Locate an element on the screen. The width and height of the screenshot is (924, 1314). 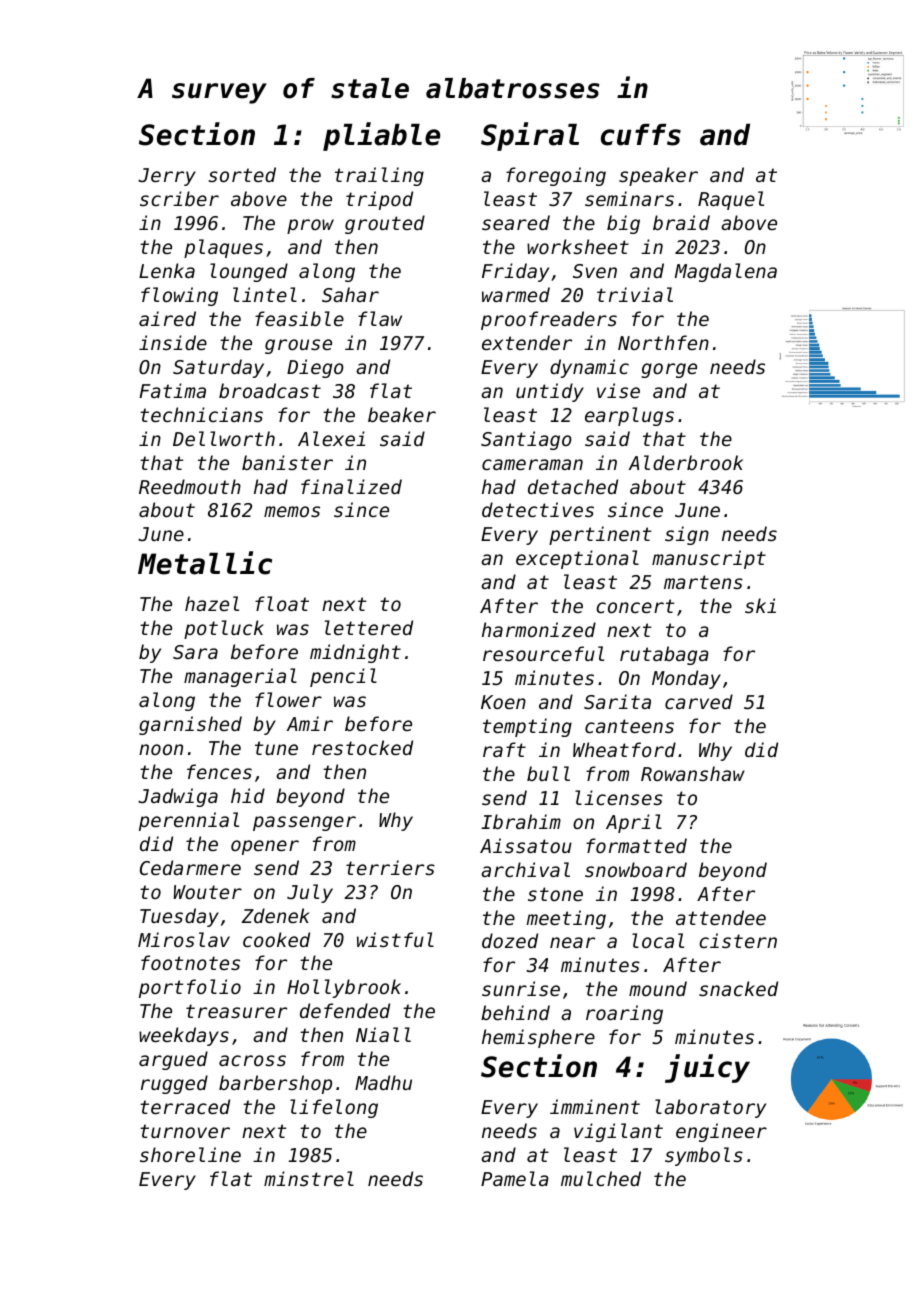
Jerry is located at coordinates (167, 177).
